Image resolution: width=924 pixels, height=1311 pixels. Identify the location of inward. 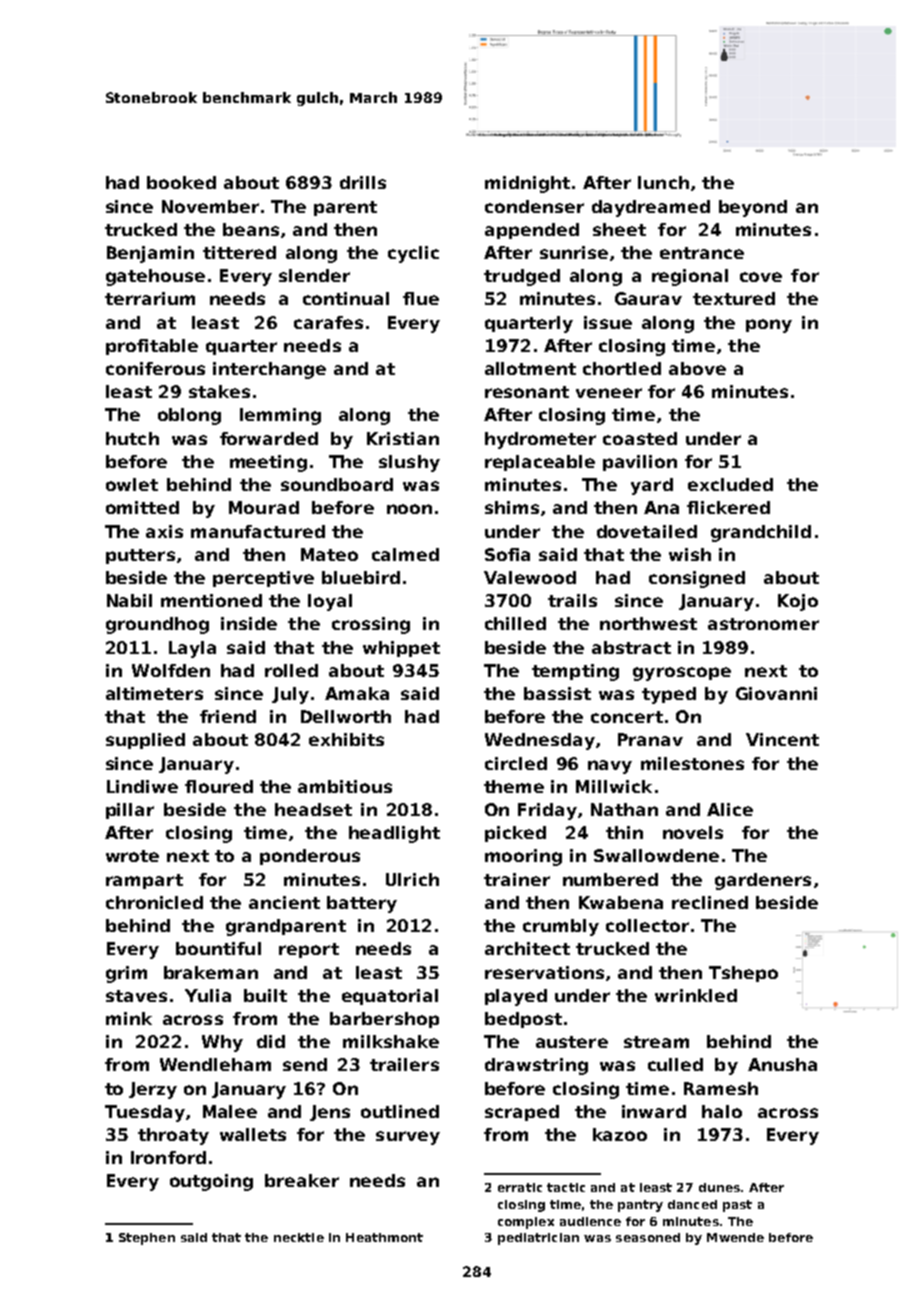
(654, 1111).
